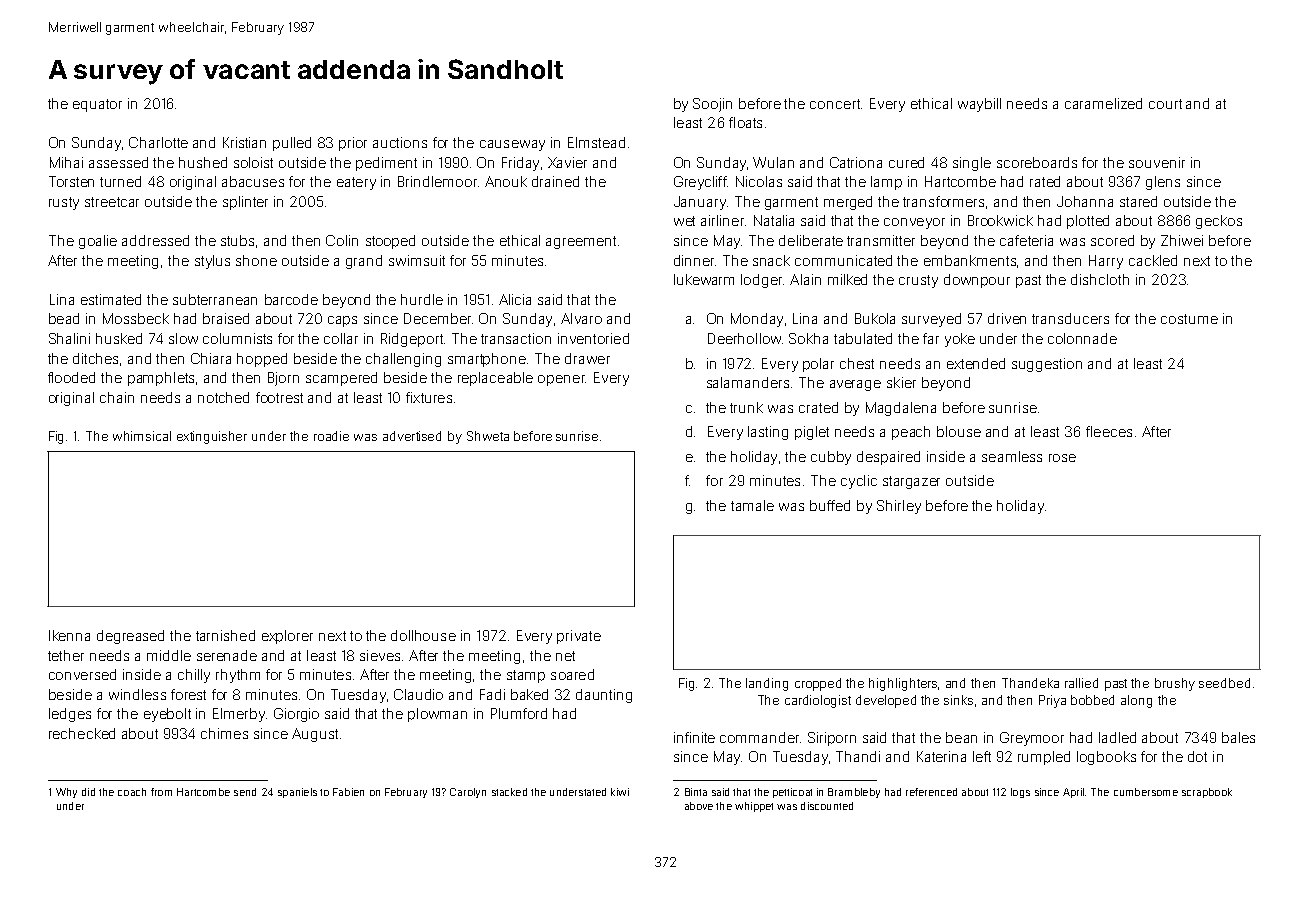 The height and width of the screenshot is (924, 1308). I want to click on colonnade, so click(1082, 338).
